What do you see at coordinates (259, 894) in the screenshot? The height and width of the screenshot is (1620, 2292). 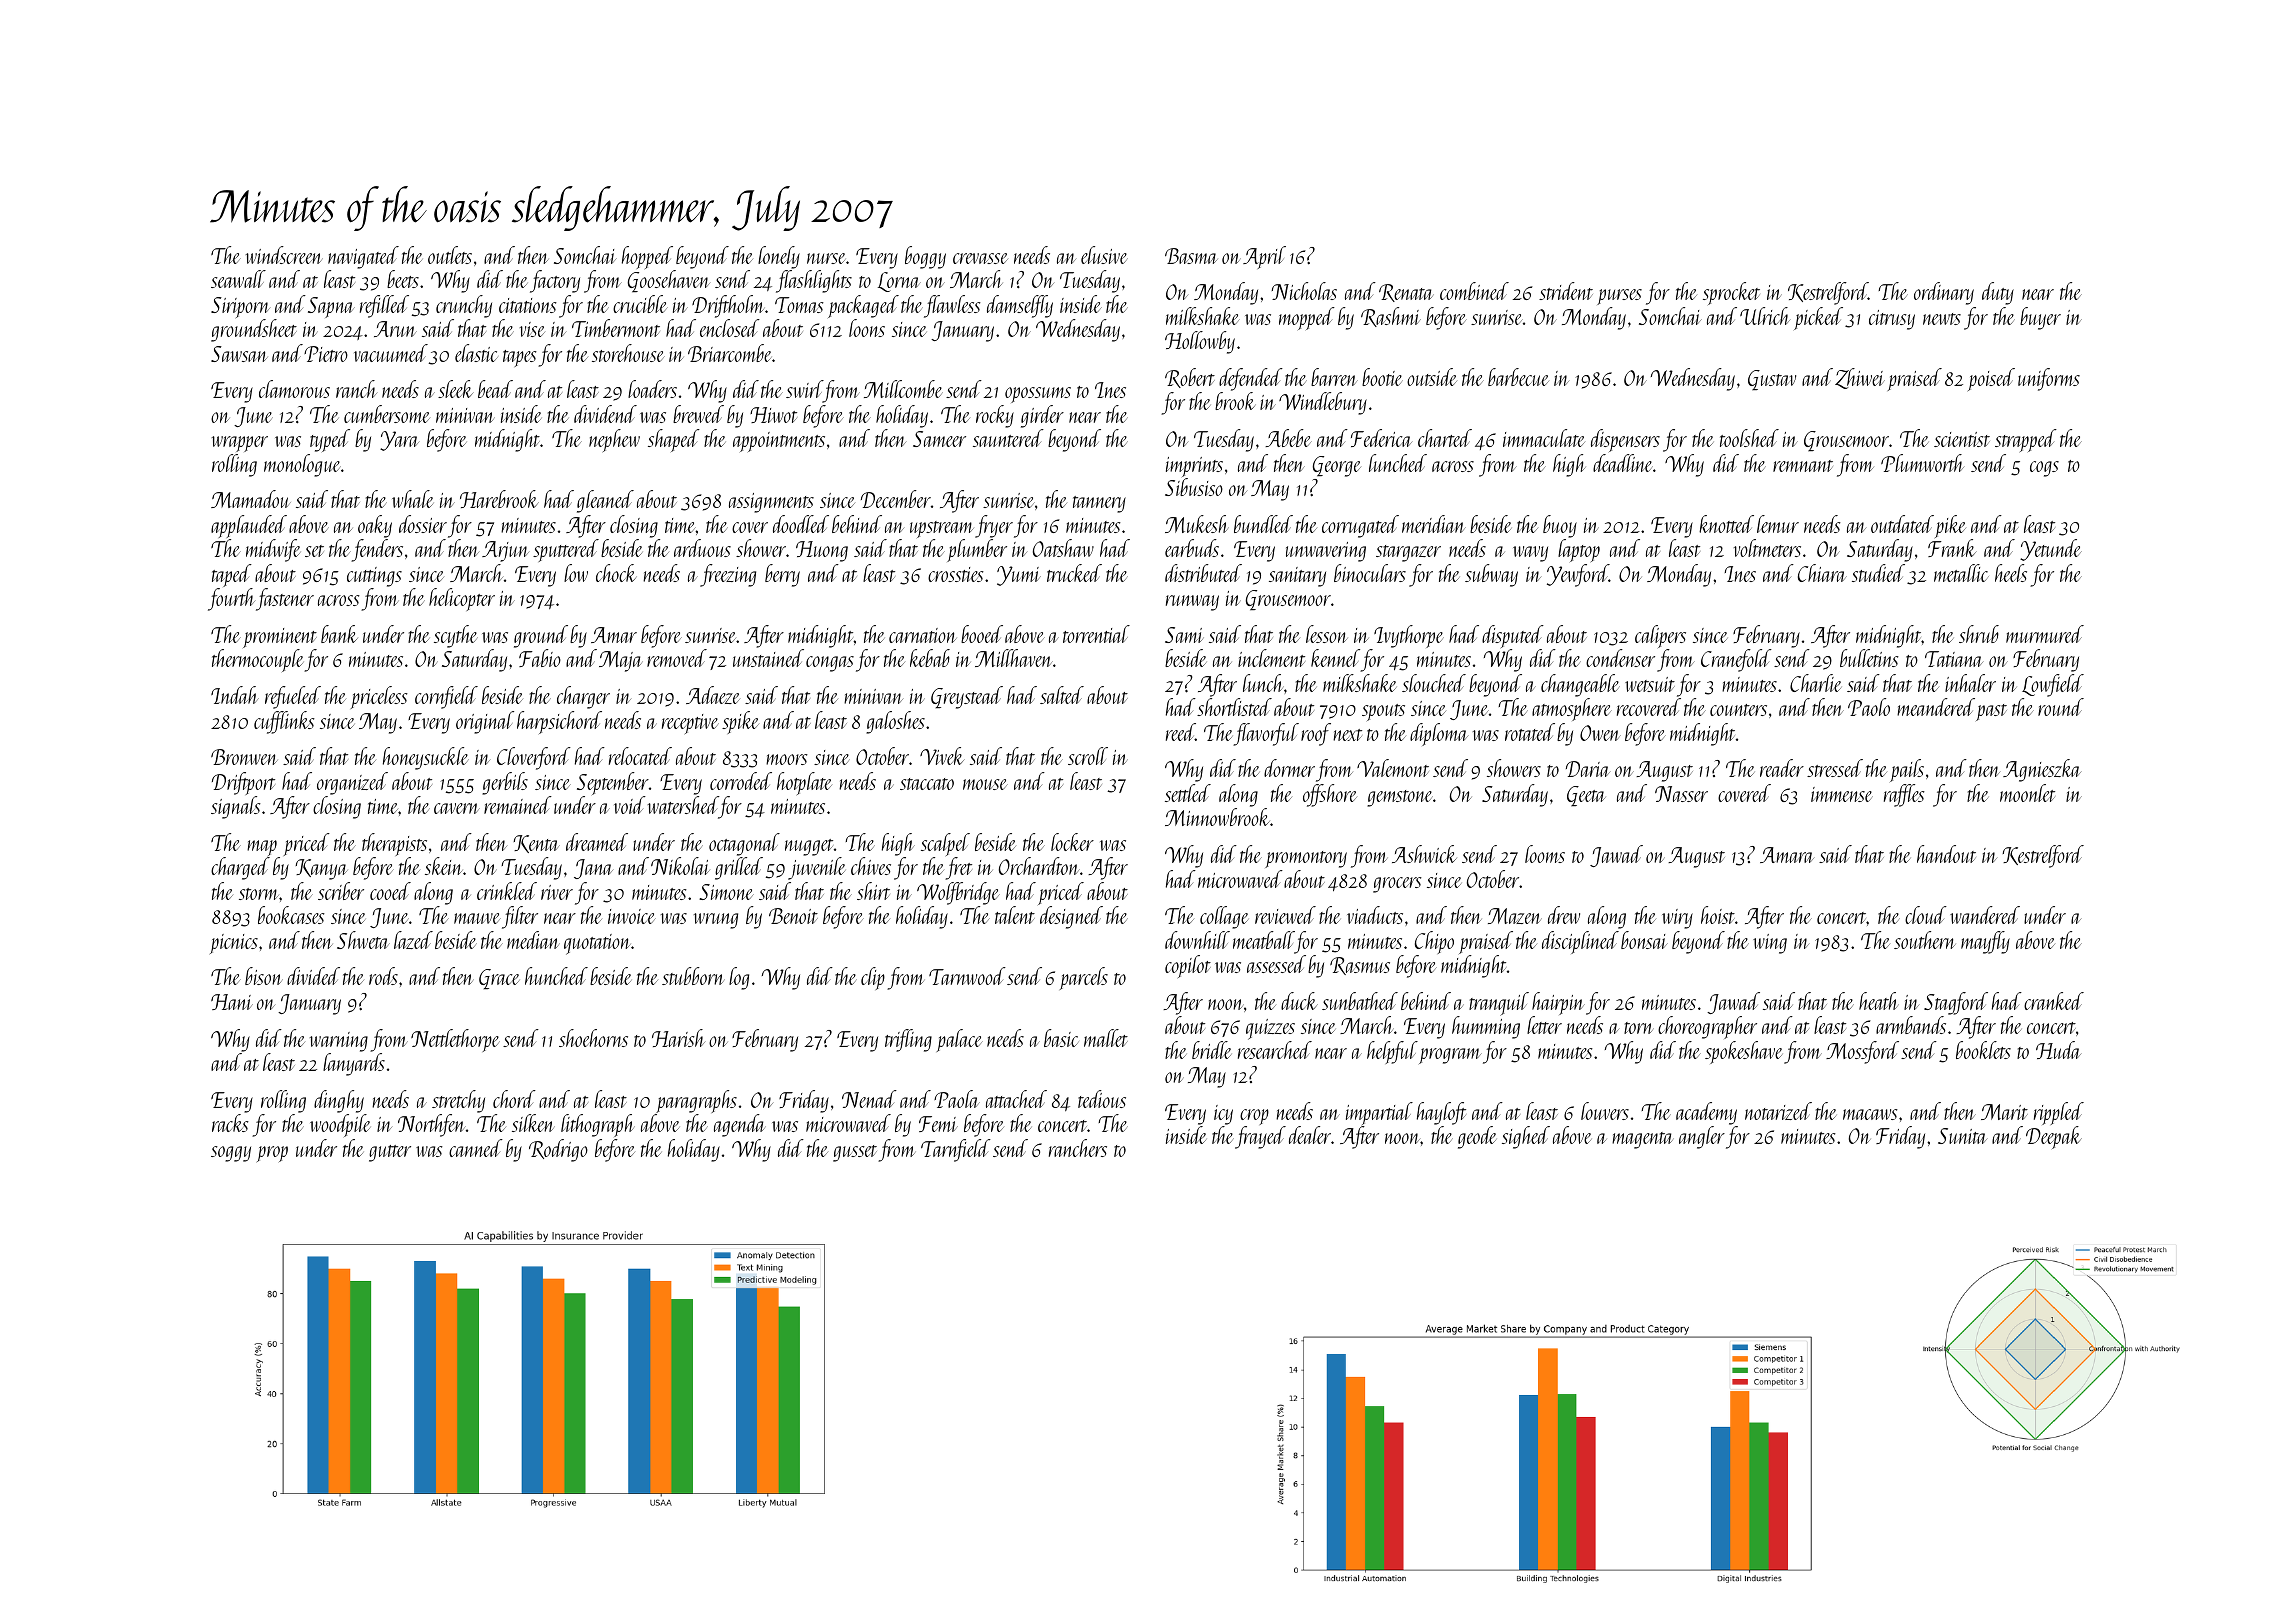 I see `storm` at bounding box center [259, 894].
